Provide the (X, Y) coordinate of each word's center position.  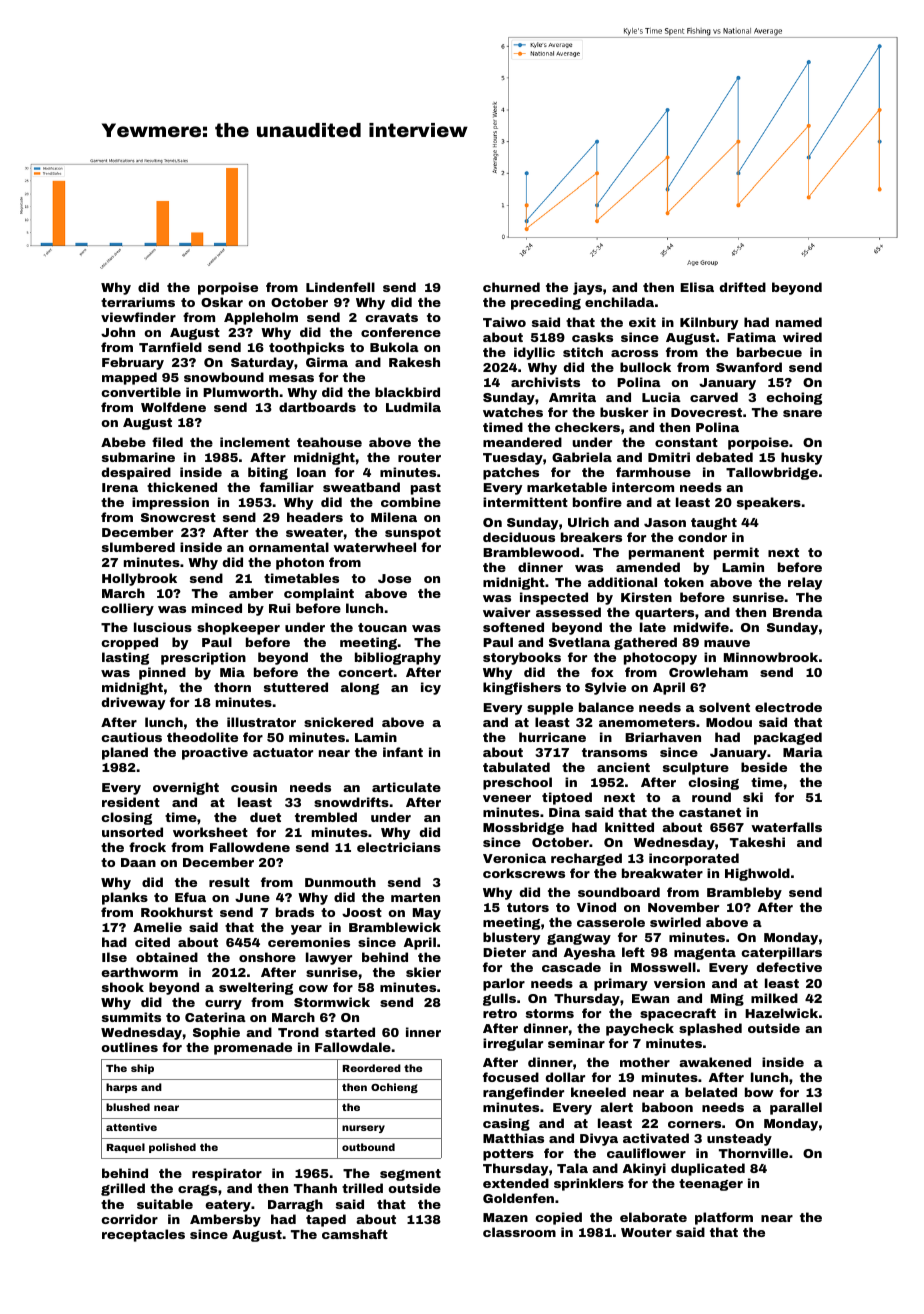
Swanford (749, 367)
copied (558, 1218)
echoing (794, 398)
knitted (629, 827)
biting (268, 473)
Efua (190, 897)
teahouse (329, 442)
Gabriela (582, 457)
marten (415, 897)
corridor (129, 1219)
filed (167, 442)
